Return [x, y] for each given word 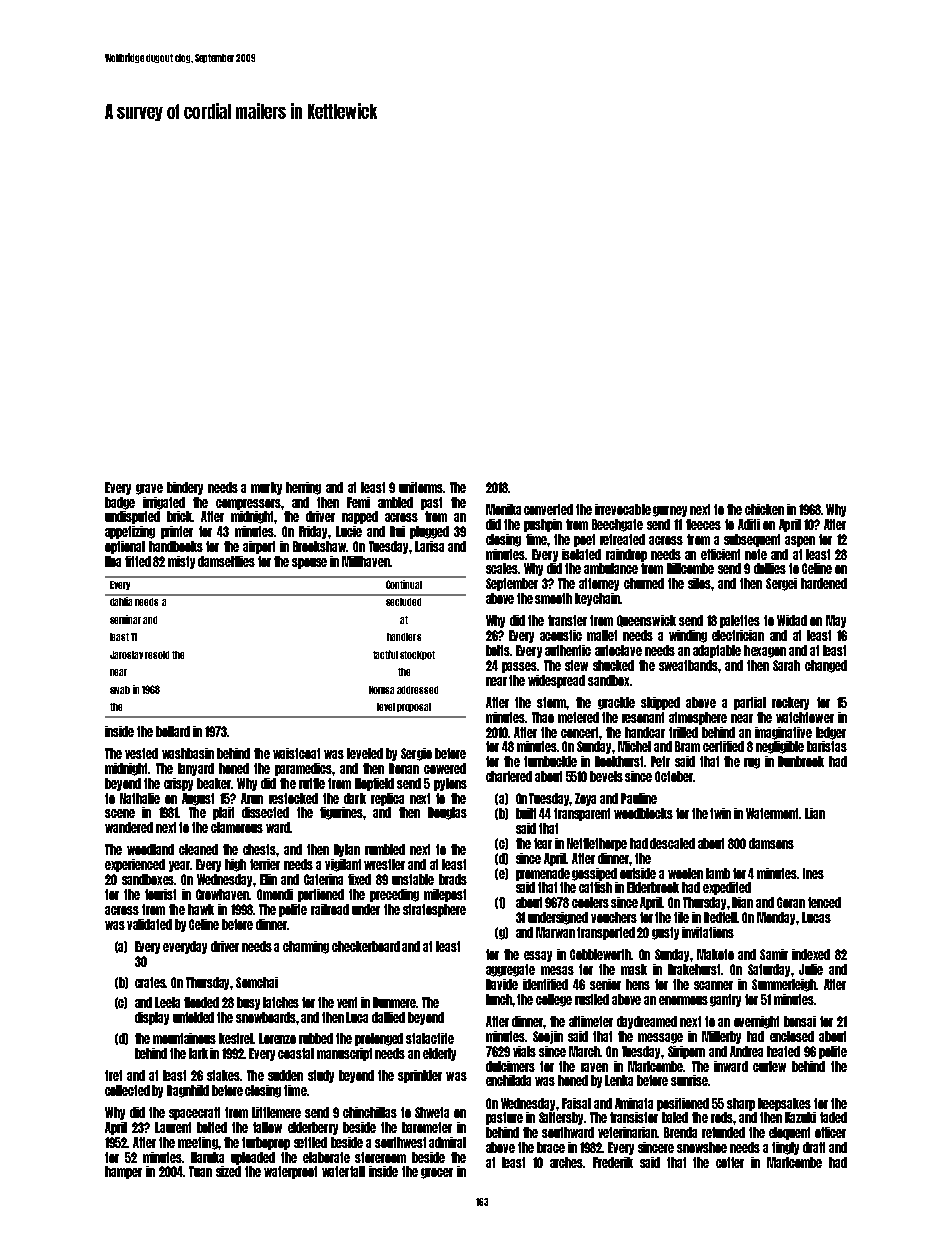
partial [750, 703]
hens [638, 984]
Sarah [786, 665]
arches [566, 1162]
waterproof [290, 1172]
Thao [543, 717]
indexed [811, 954]
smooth [553, 598]
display [152, 1018]
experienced [135, 865]
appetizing [130, 532]
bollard [173, 731]
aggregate [510, 970]
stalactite [430, 1038]
